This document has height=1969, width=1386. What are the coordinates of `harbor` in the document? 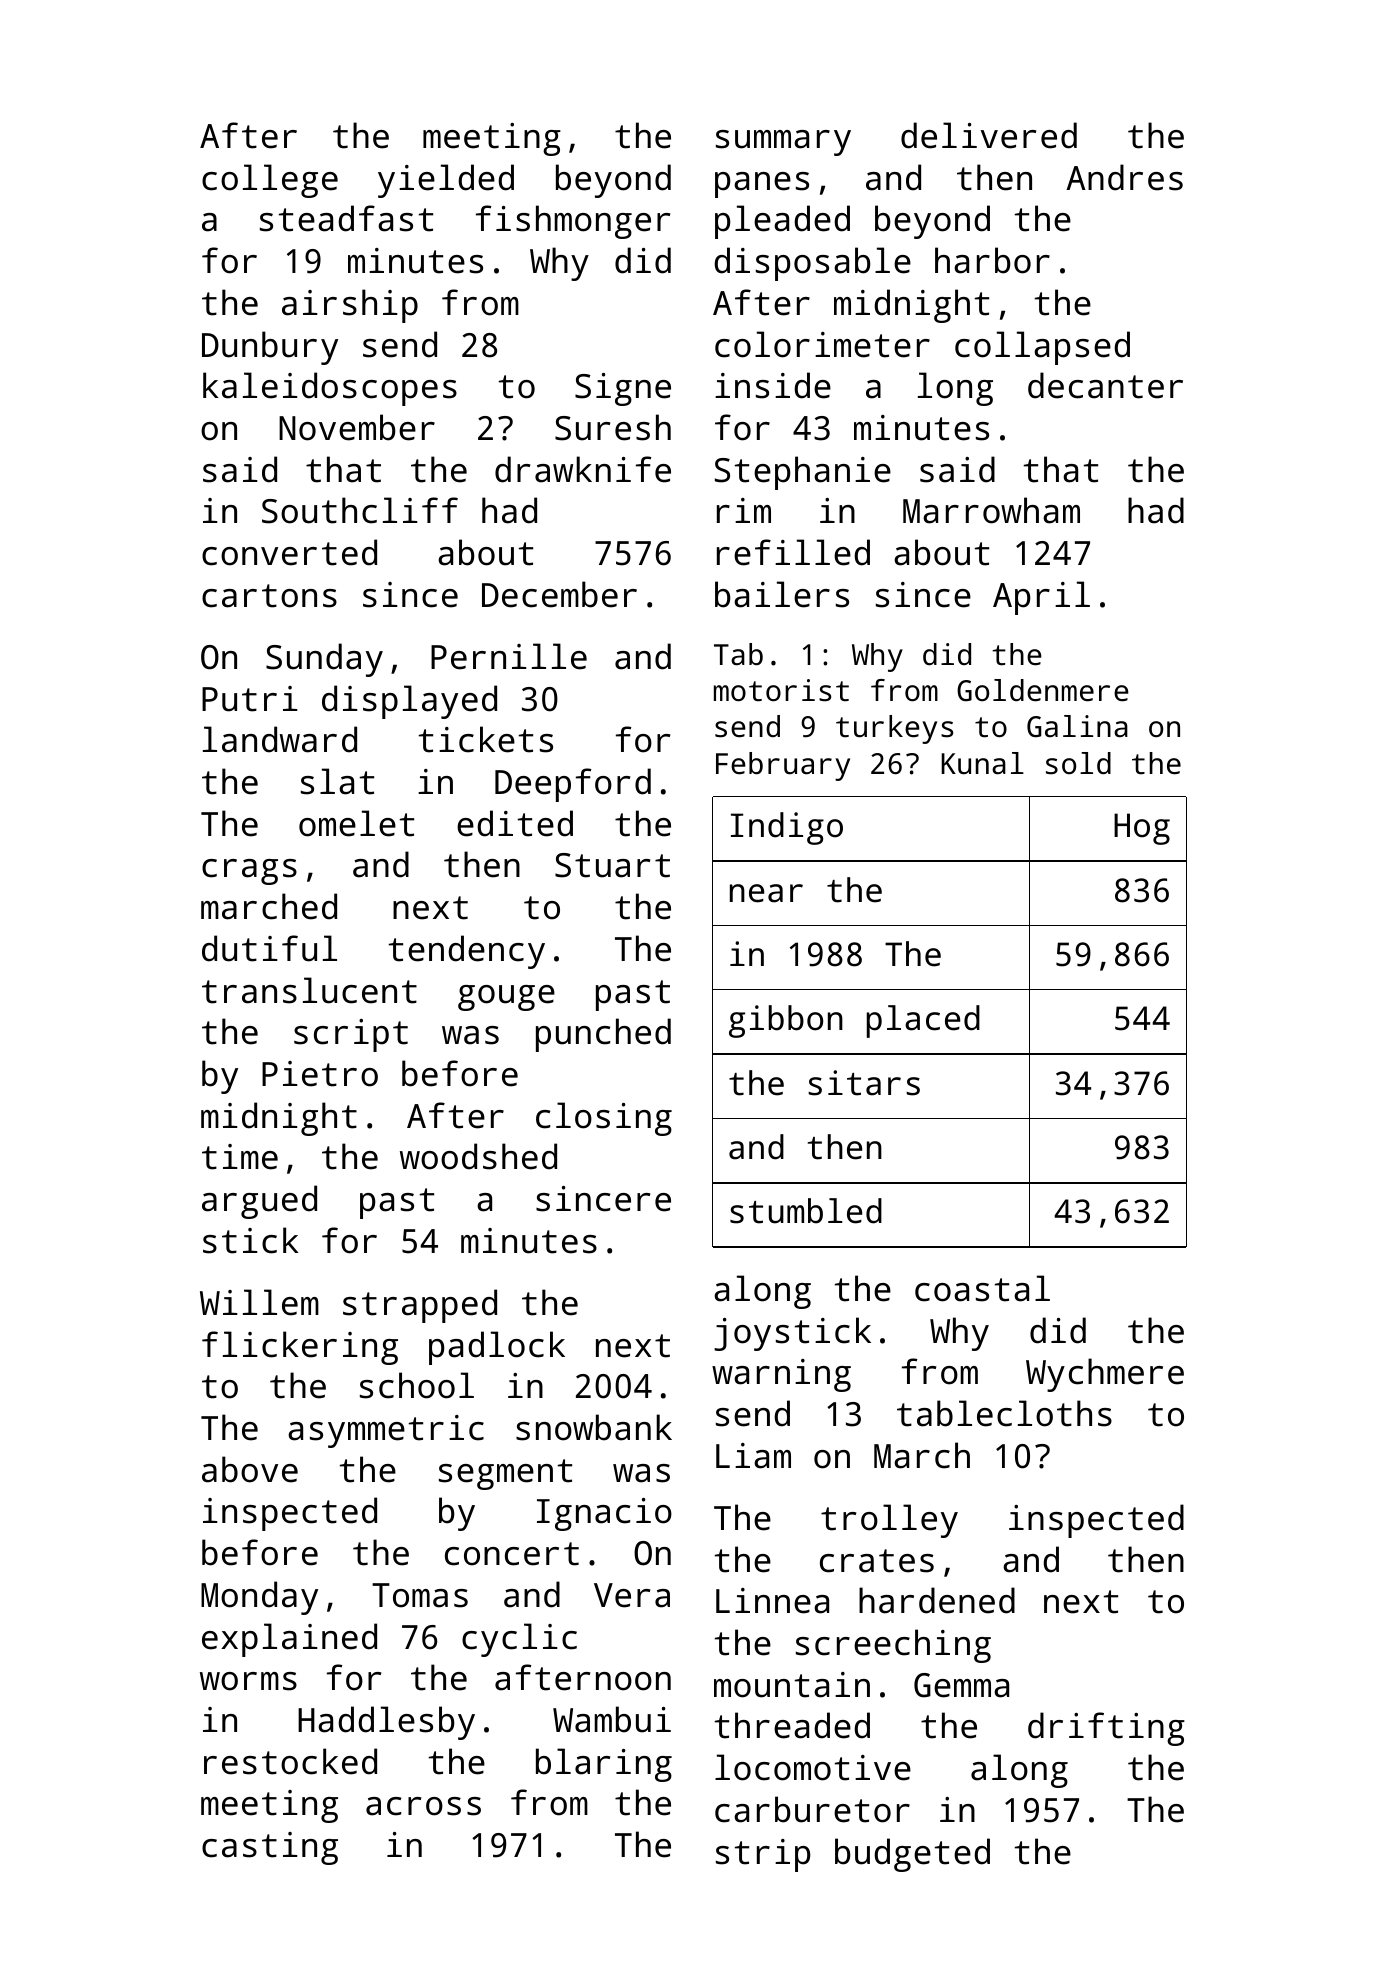 It's located at (992, 260).
